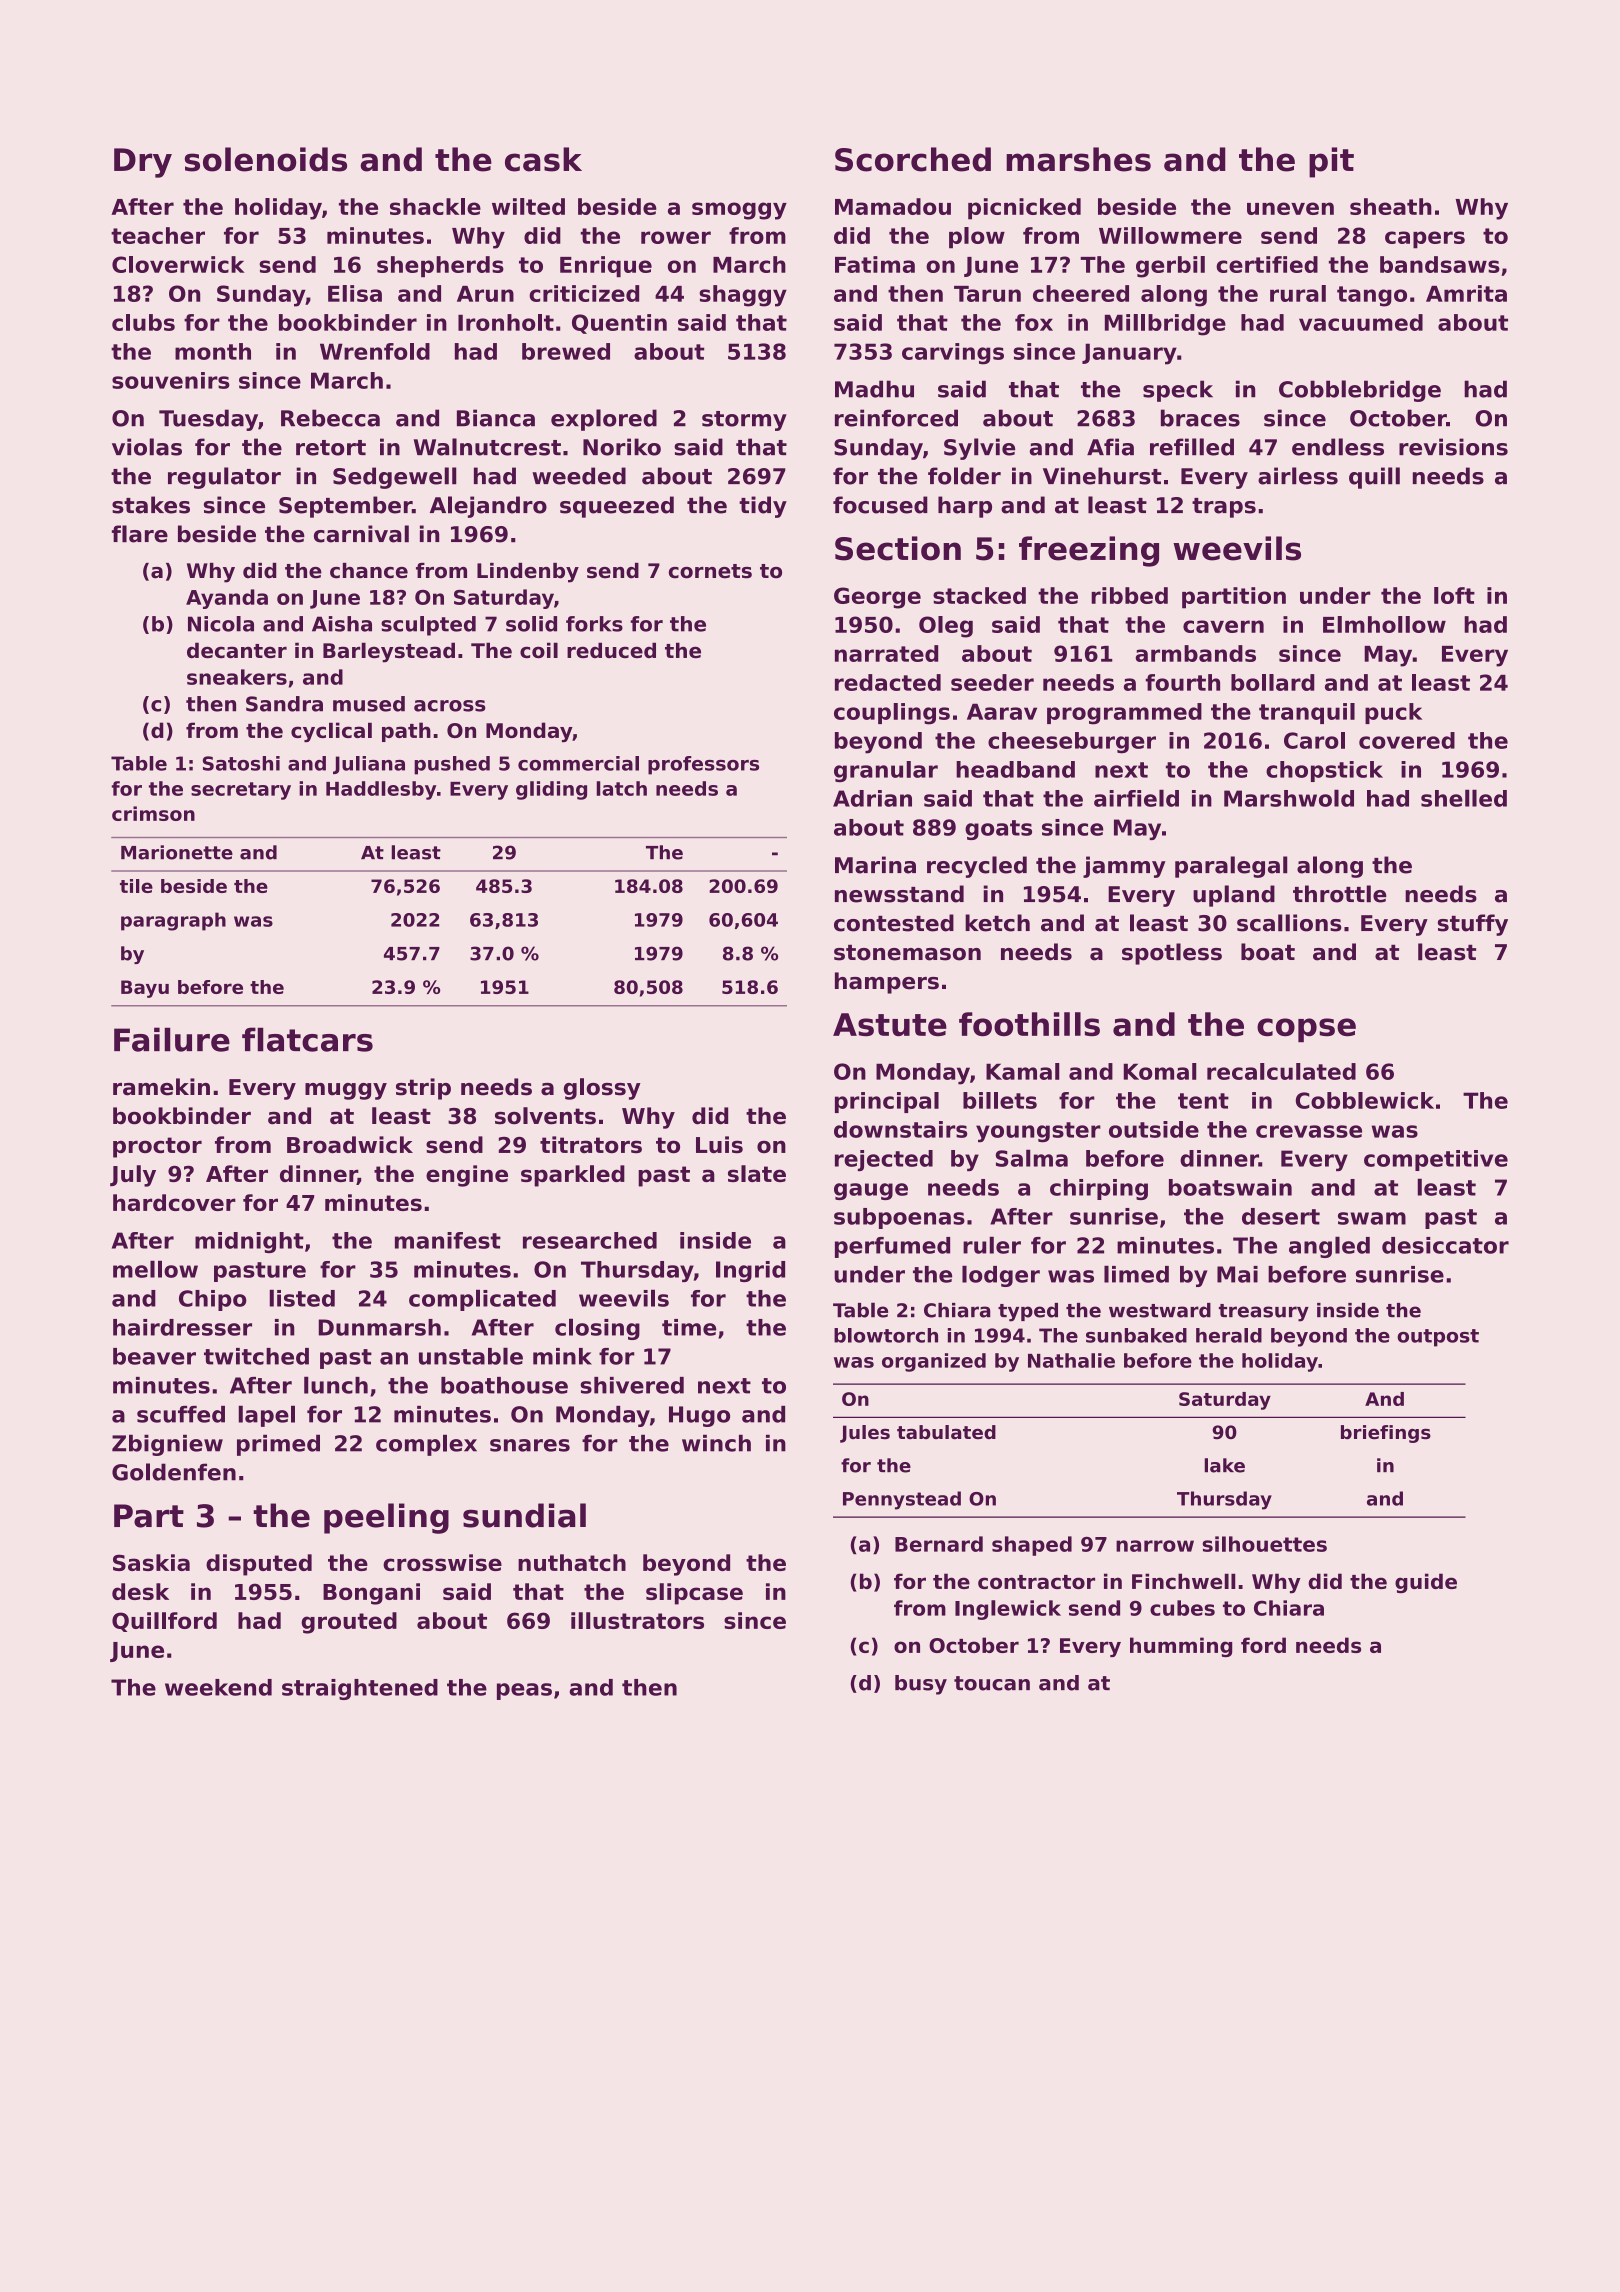  I want to click on busy, so click(921, 1685).
